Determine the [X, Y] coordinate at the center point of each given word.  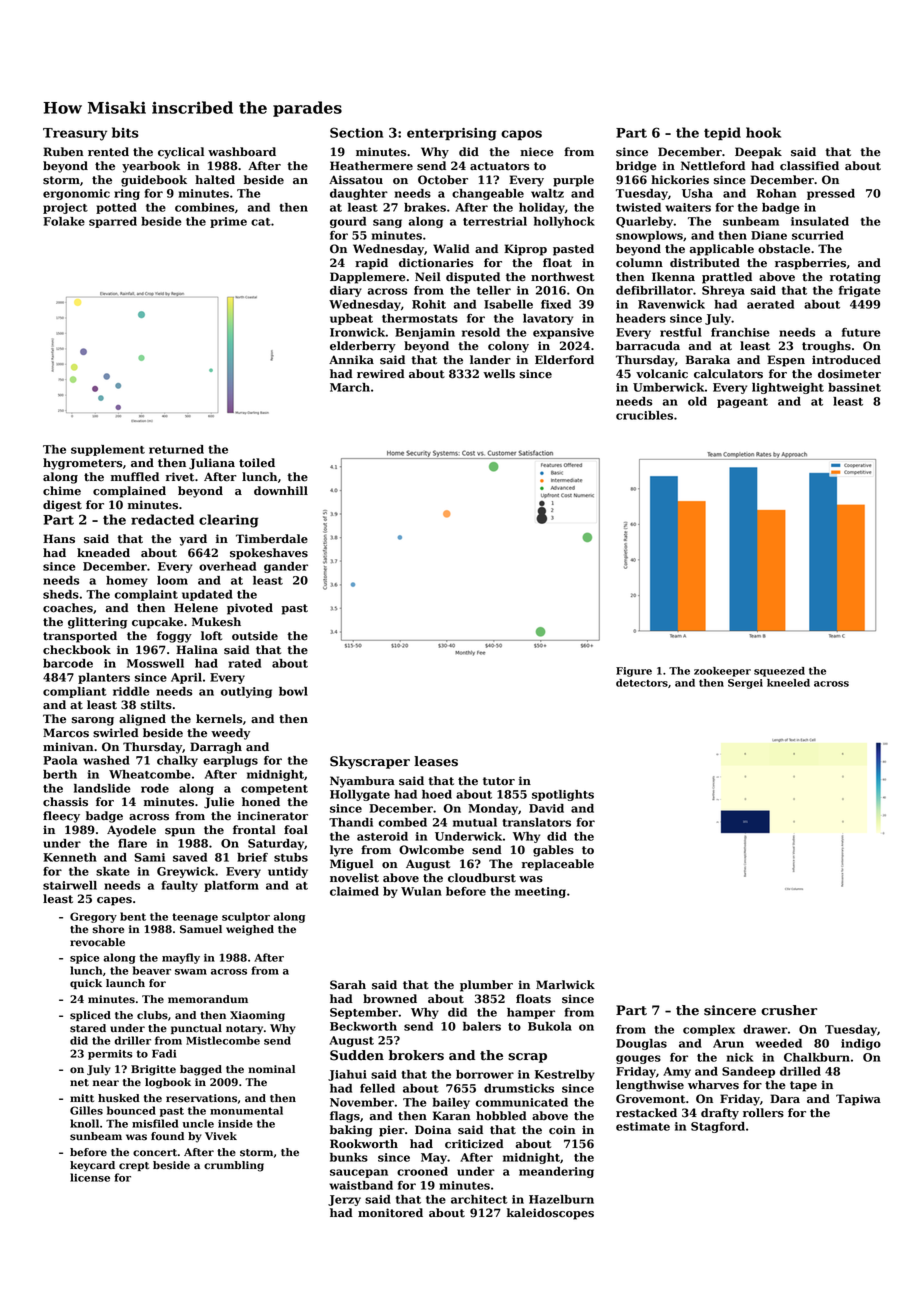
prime [228, 222]
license [90, 1177]
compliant [75, 692]
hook [763, 132]
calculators [728, 374]
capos [521, 135]
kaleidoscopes [550, 1214]
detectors [642, 683]
